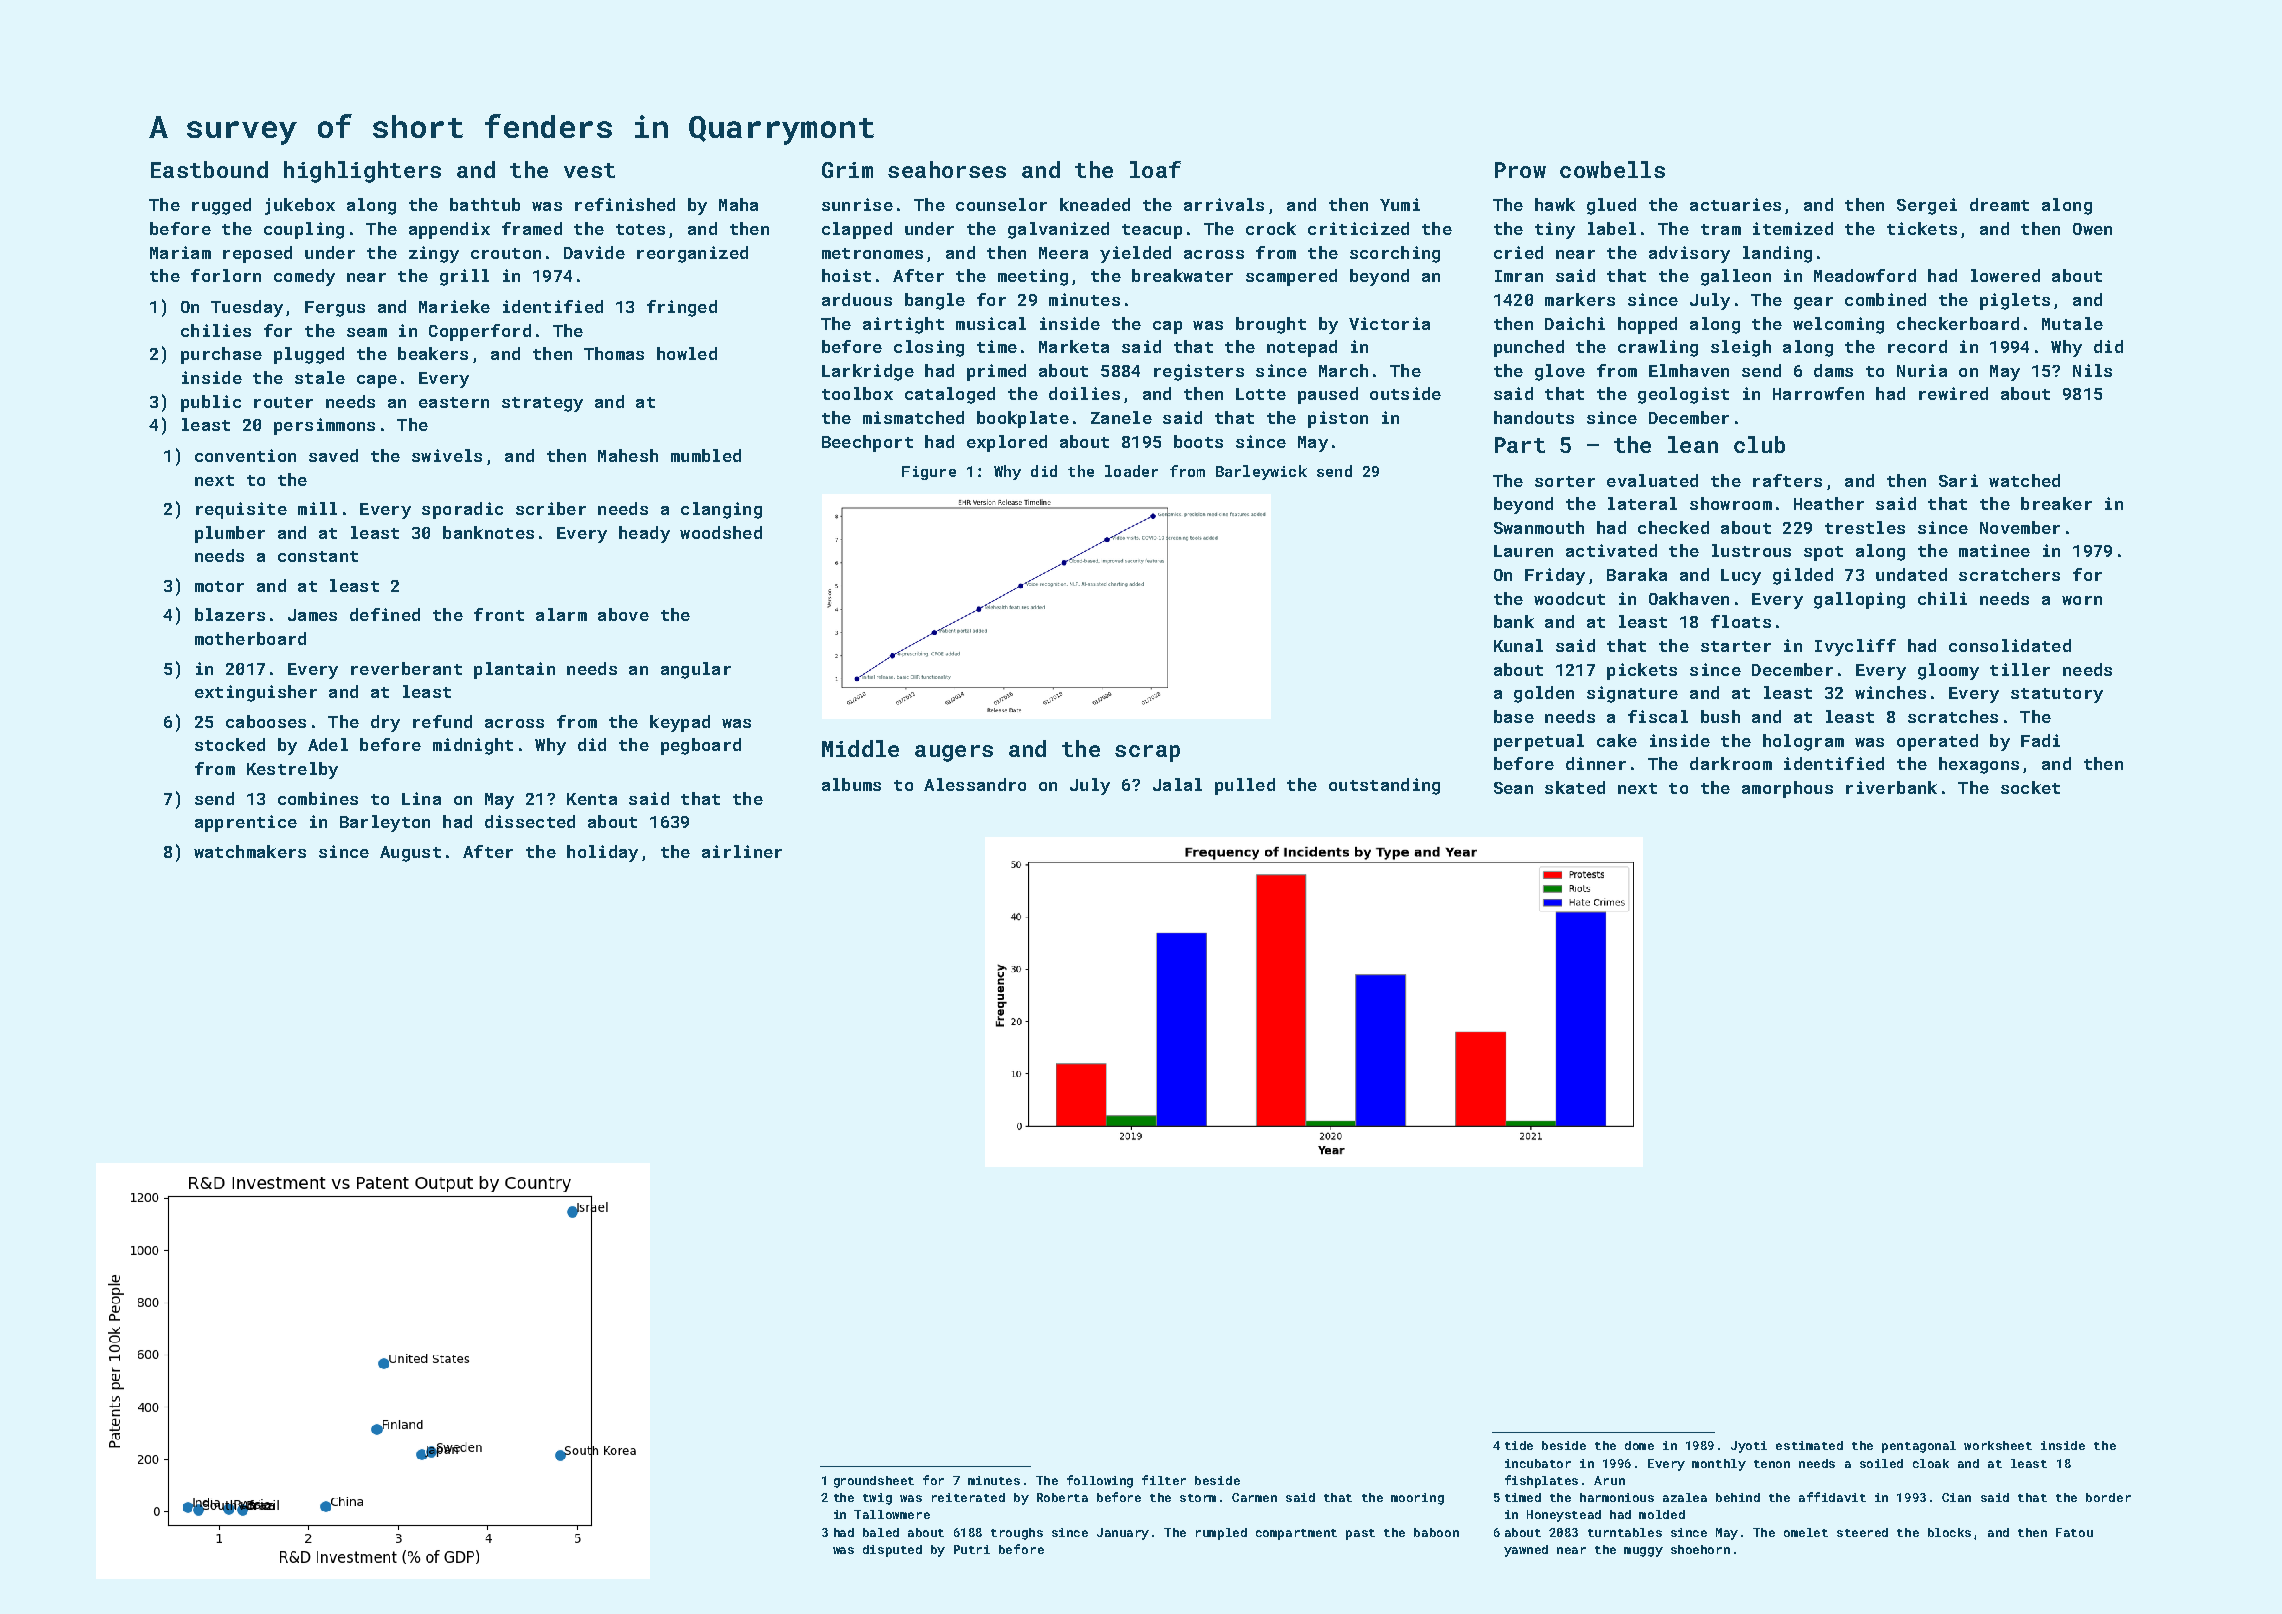 This image has width=2282, height=1614. Describe the element at coordinates (874, 1482) in the image. I see `groundsheet` at that location.
